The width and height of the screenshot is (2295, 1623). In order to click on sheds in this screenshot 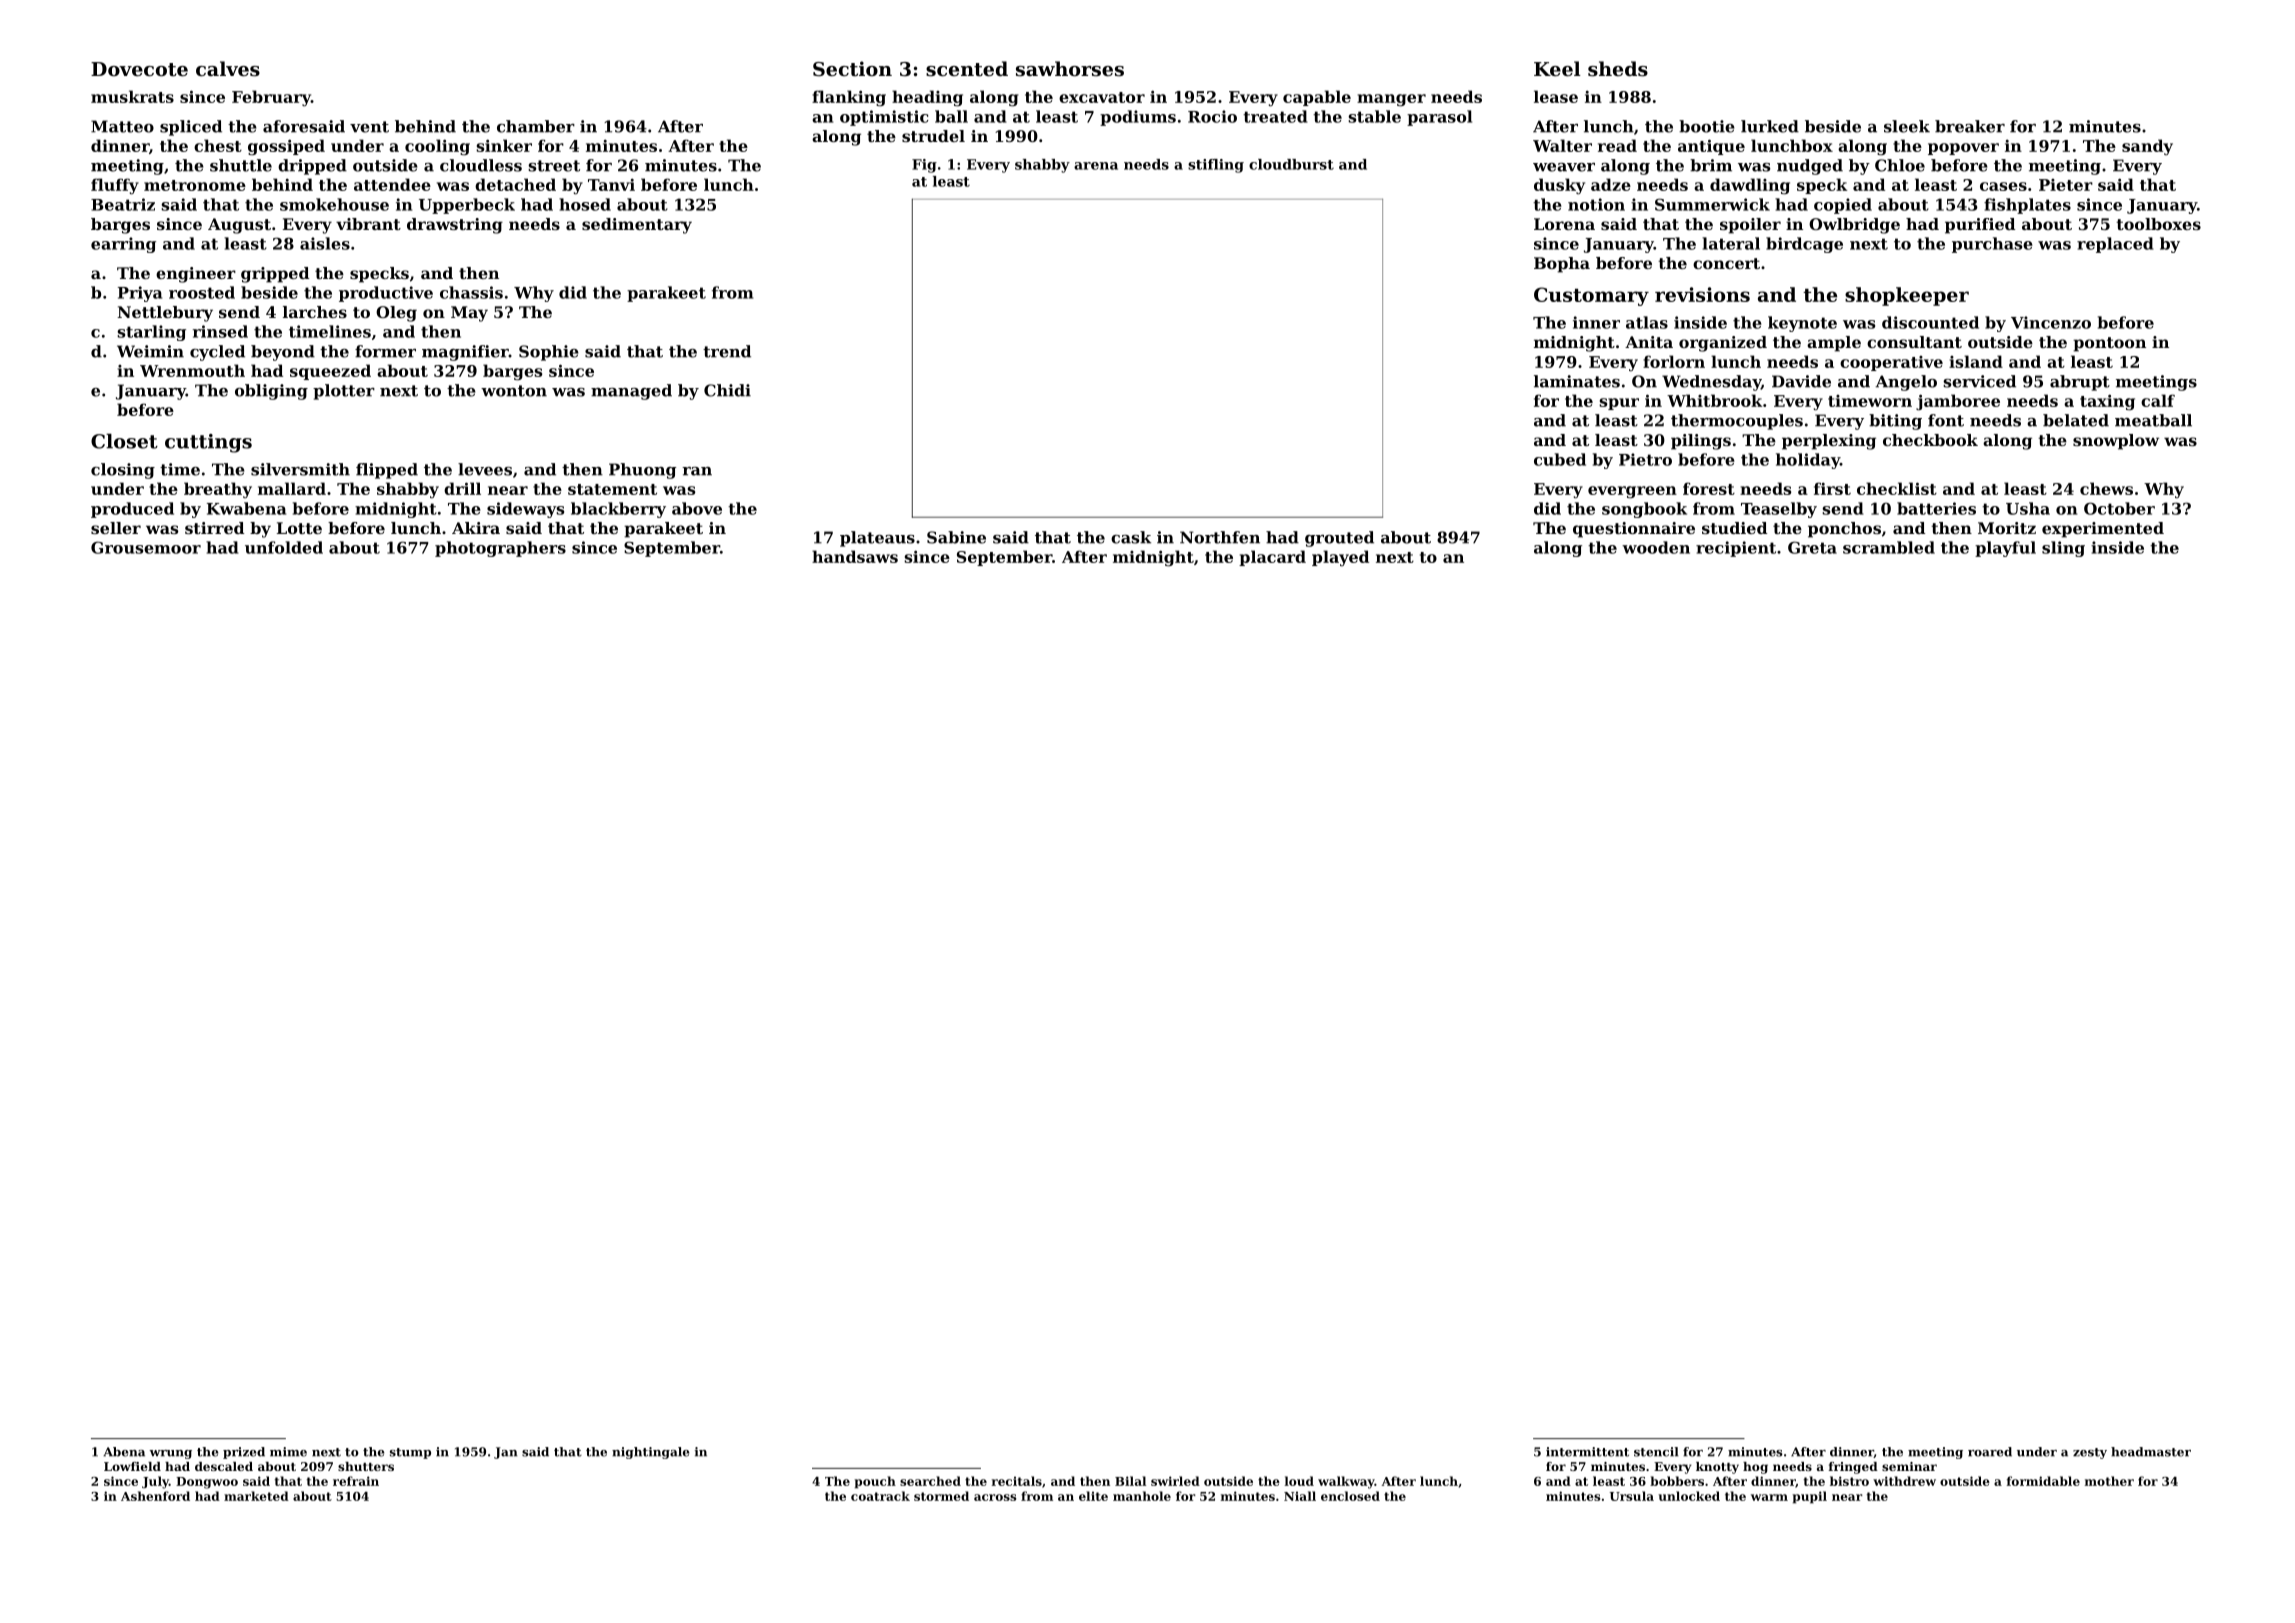, I will do `click(1618, 69)`.
